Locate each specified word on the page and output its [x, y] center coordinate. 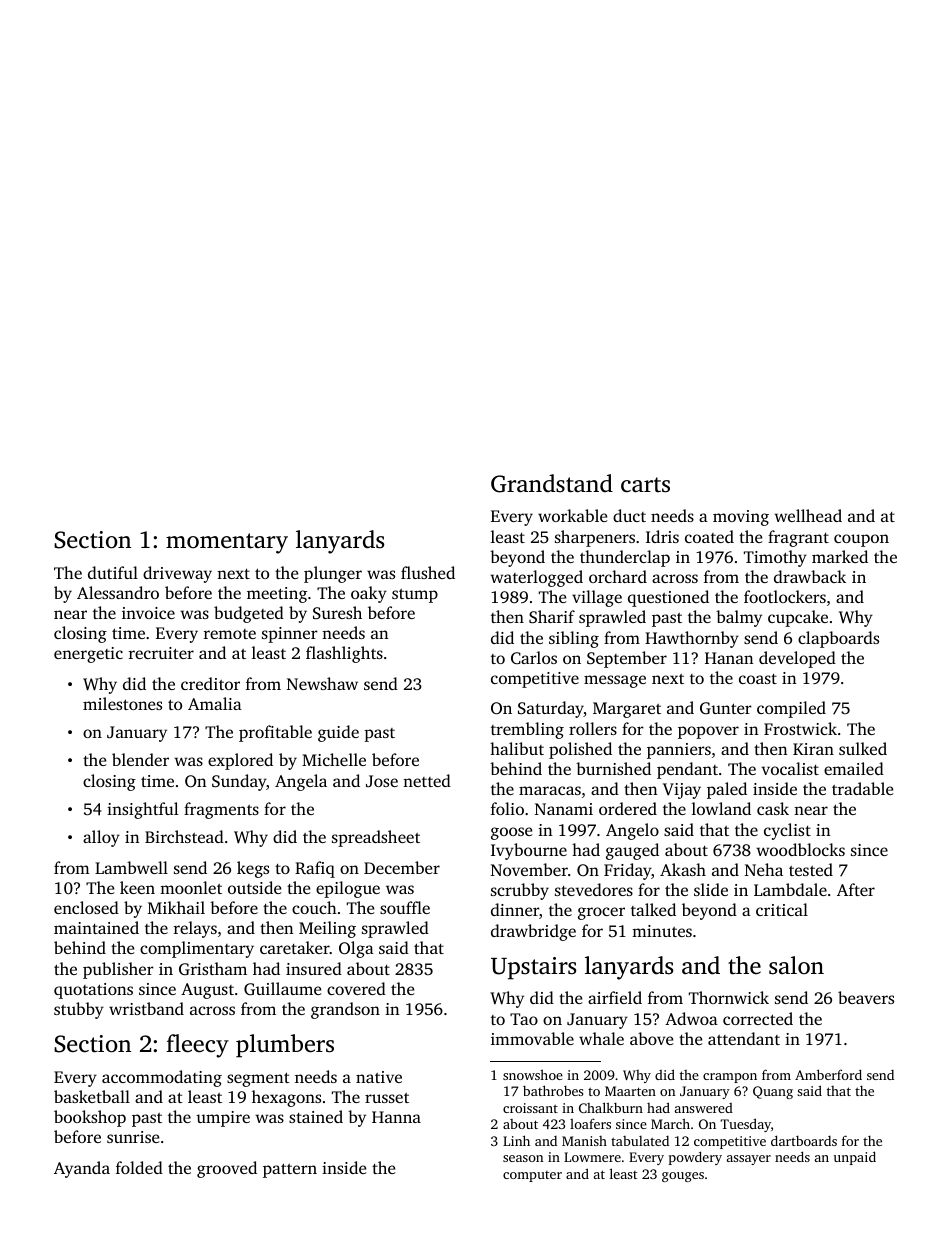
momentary [227, 543]
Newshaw [322, 683]
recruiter [161, 653]
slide [711, 889]
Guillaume [282, 989]
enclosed [86, 907]
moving [741, 518]
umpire [223, 1119]
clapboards [838, 639]
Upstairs [533, 968]
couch [314, 907]
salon [796, 965]
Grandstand [552, 483]
